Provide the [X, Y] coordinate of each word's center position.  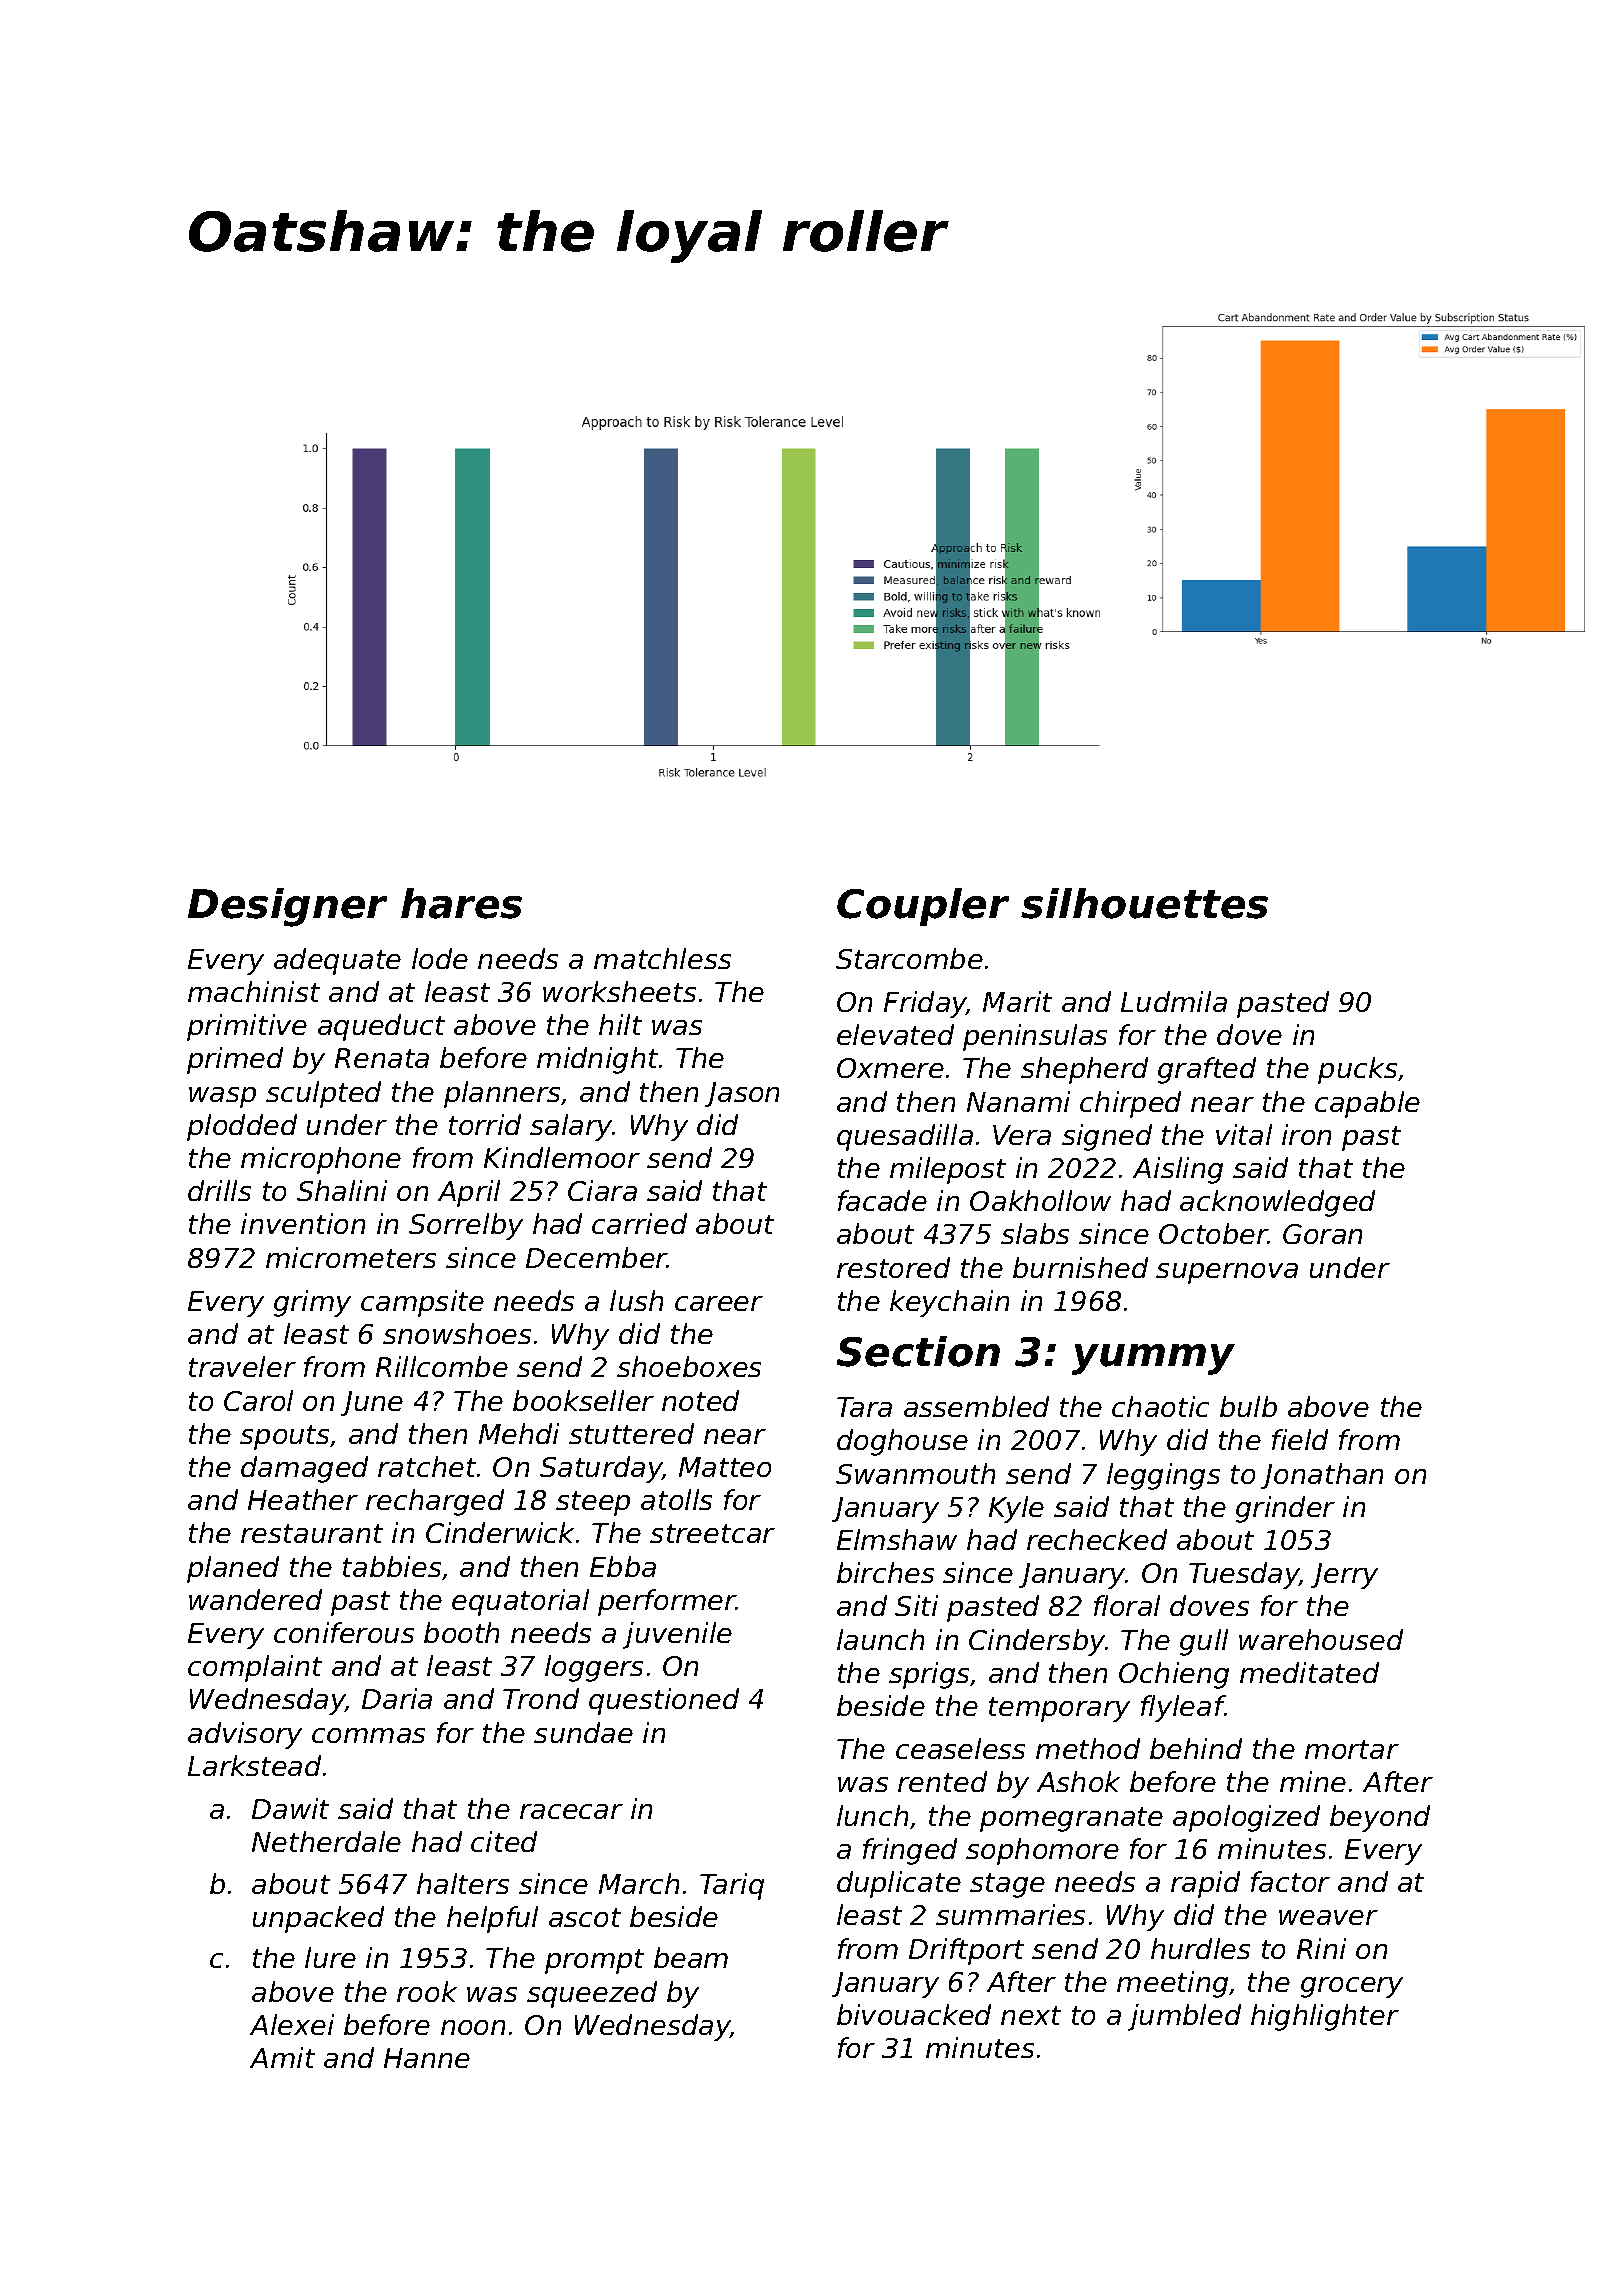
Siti [916, 1605]
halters [463, 1883]
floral [1127, 1605]
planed [233, 1569]
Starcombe [909, 958]
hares [461, 903]
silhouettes [1144, 903]
